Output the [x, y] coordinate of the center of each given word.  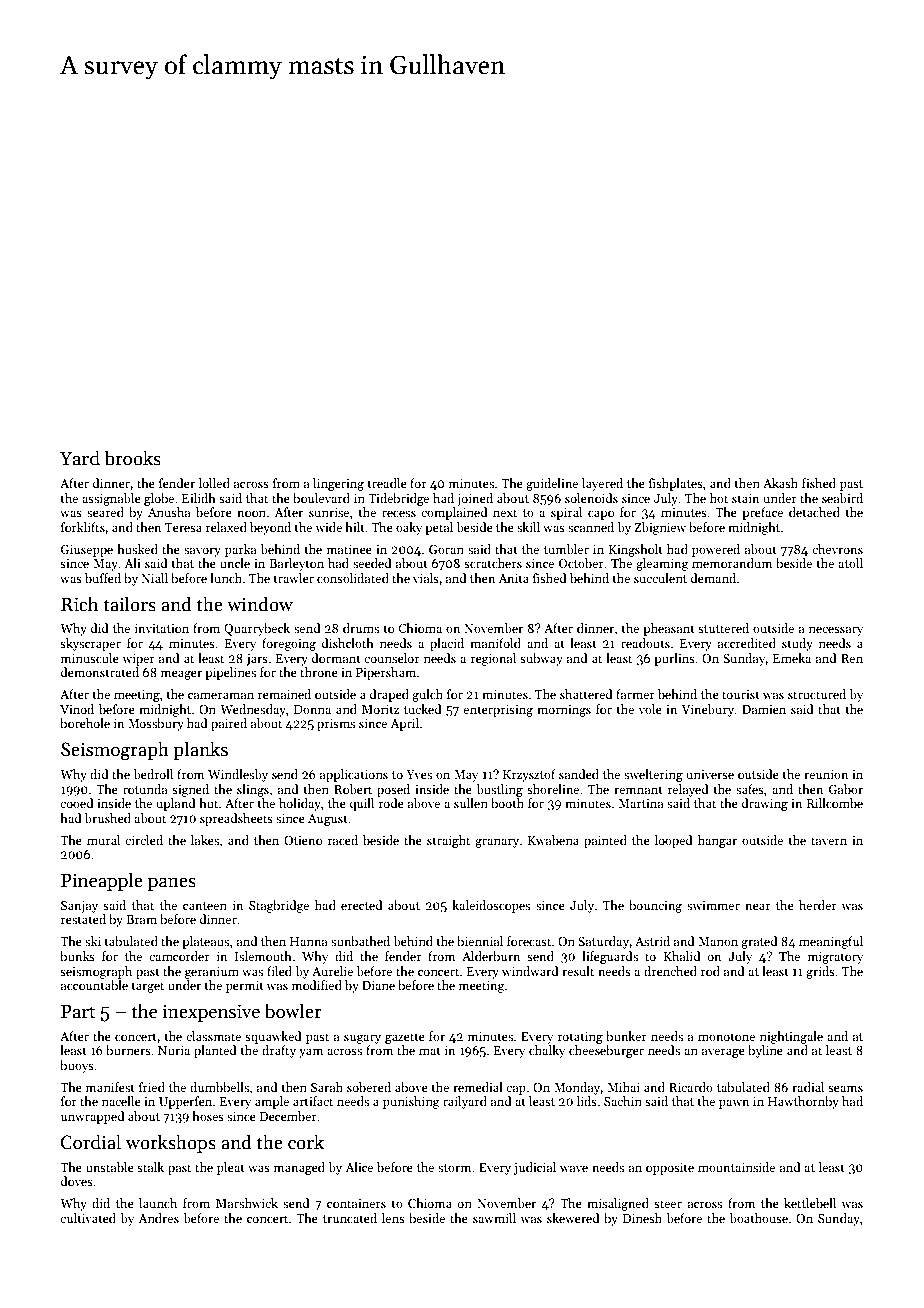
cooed [76, 803]
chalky [547, 1051]
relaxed [226, 527]
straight [448, 841]
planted [215, 1051]
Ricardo [691, 1087]
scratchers [493, 563]
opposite [670, 1169]
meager [181, 675]
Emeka [792, 658]
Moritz [380, 709]
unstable [110, 1167]
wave [574, 1168]
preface [762, 513]
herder [818, 905]
